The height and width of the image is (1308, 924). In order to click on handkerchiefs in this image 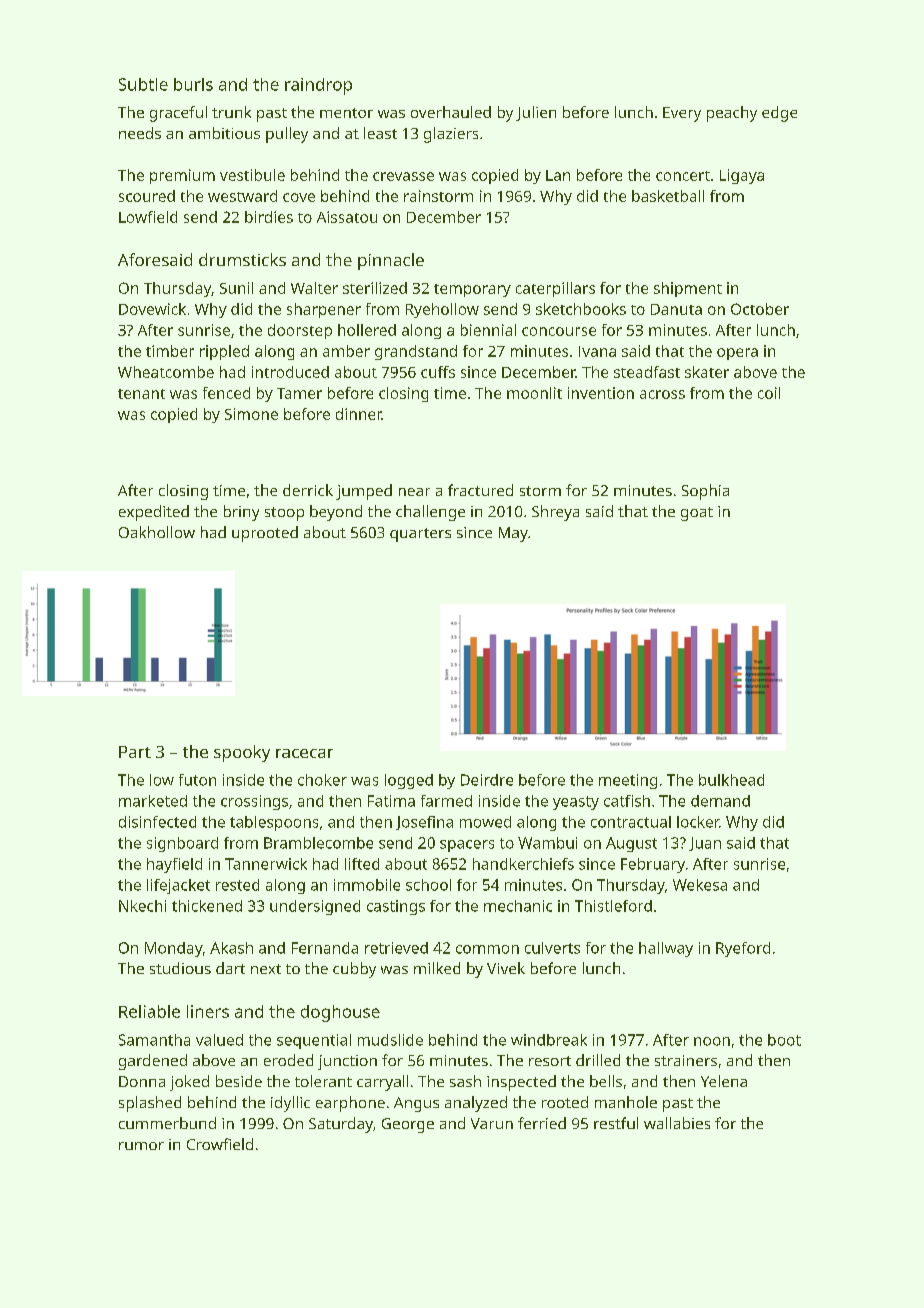, I will do `click(523, 864)`.
